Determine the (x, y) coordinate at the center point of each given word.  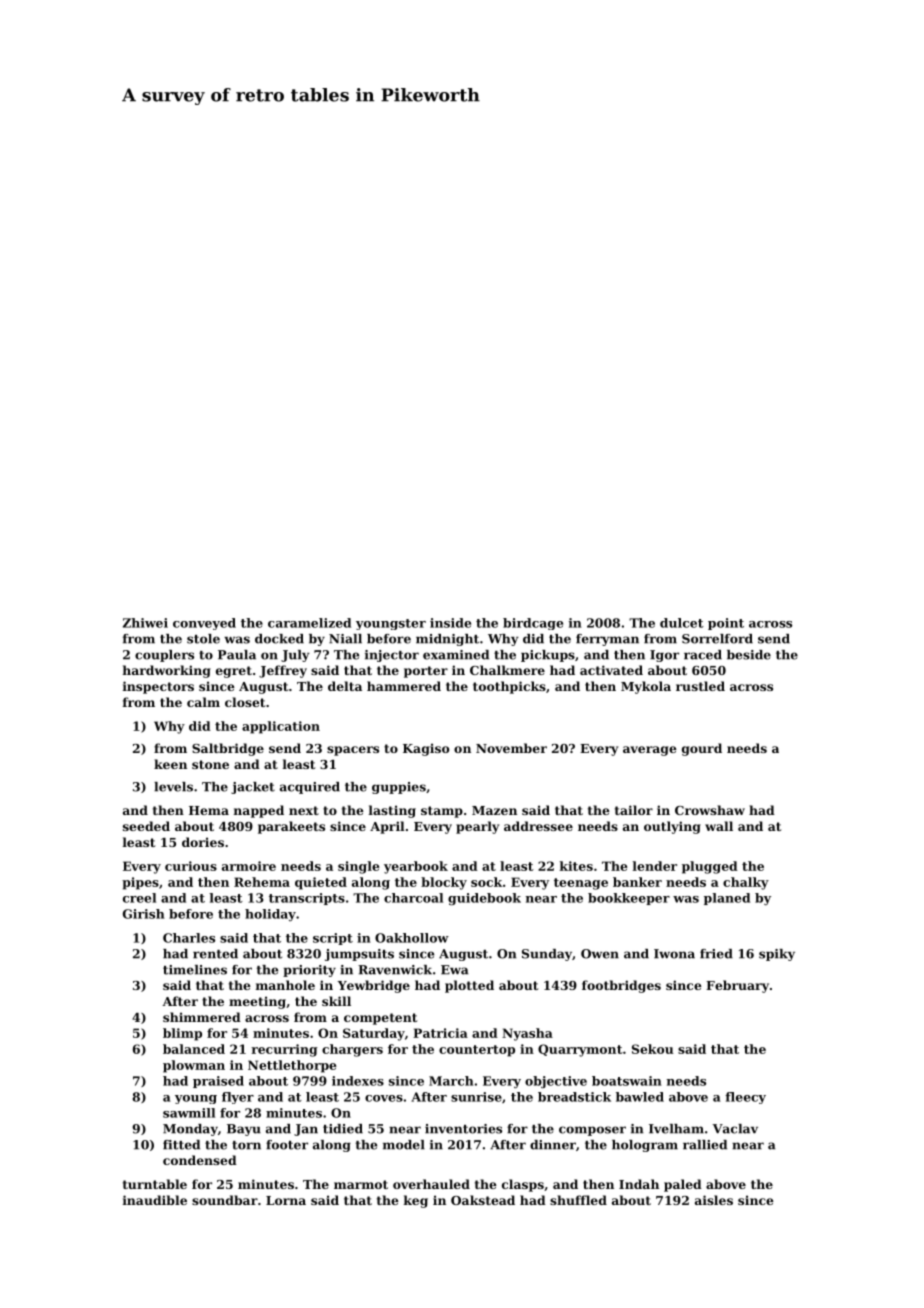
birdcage (533, 624)
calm (203, 702)
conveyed (204, 624)
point (726, 624)
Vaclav (735, 1129)
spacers (353, 751)
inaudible (155, 1200)
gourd (702, 749)
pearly (477, 827)
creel (139, 898)
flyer (238, 1098)
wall (719, 826)
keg (416, 1201)
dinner (553, 1145)
